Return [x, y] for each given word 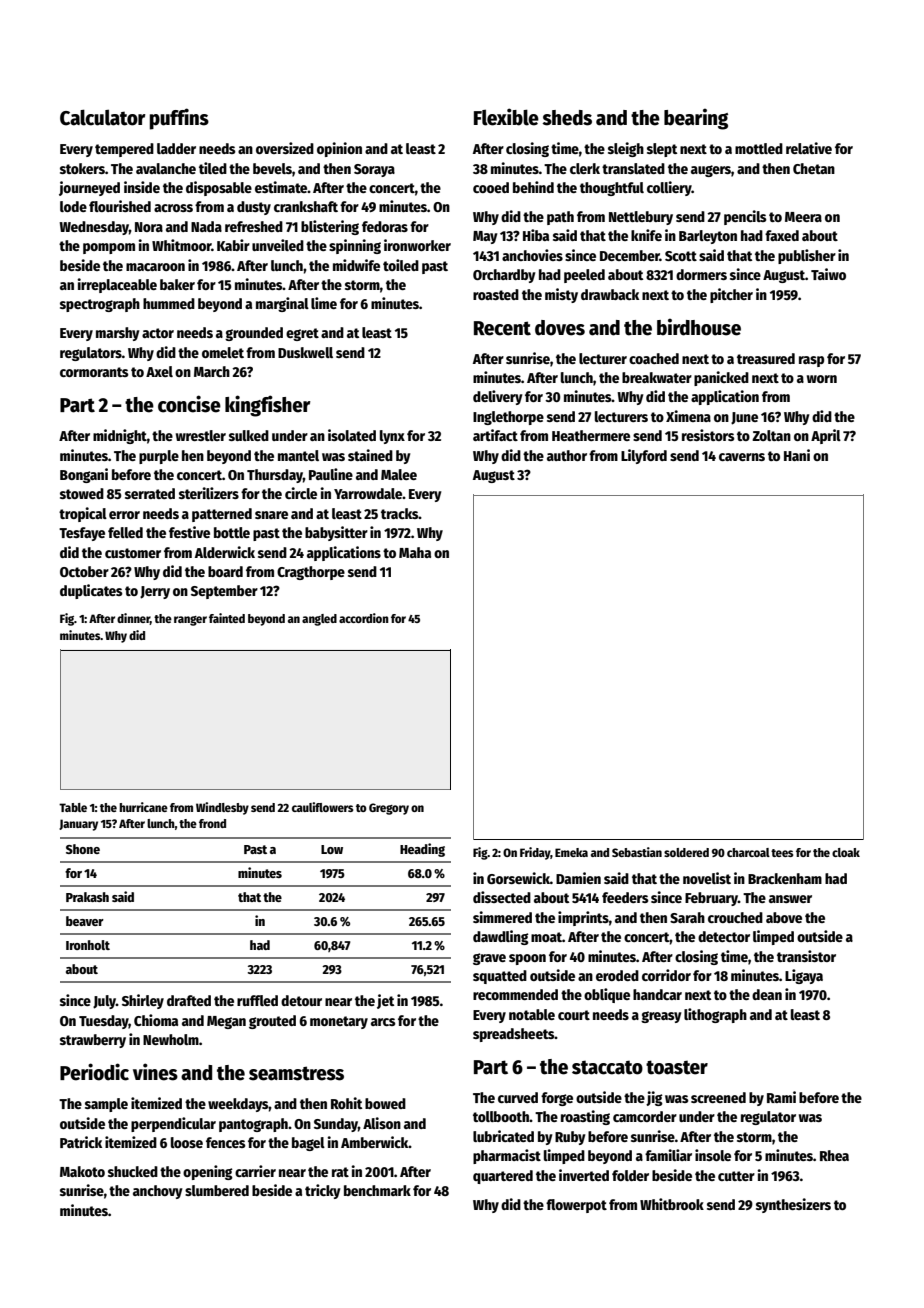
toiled [401, 265]
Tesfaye [82, 534]
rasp [811, 361]
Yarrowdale [368, 493]
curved [518, 1097]
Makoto [82, 1171]
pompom [109, 248]
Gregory [389, 809]
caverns [742, 457]
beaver [85, 921]
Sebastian [637, 852]
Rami [781, 1097]
